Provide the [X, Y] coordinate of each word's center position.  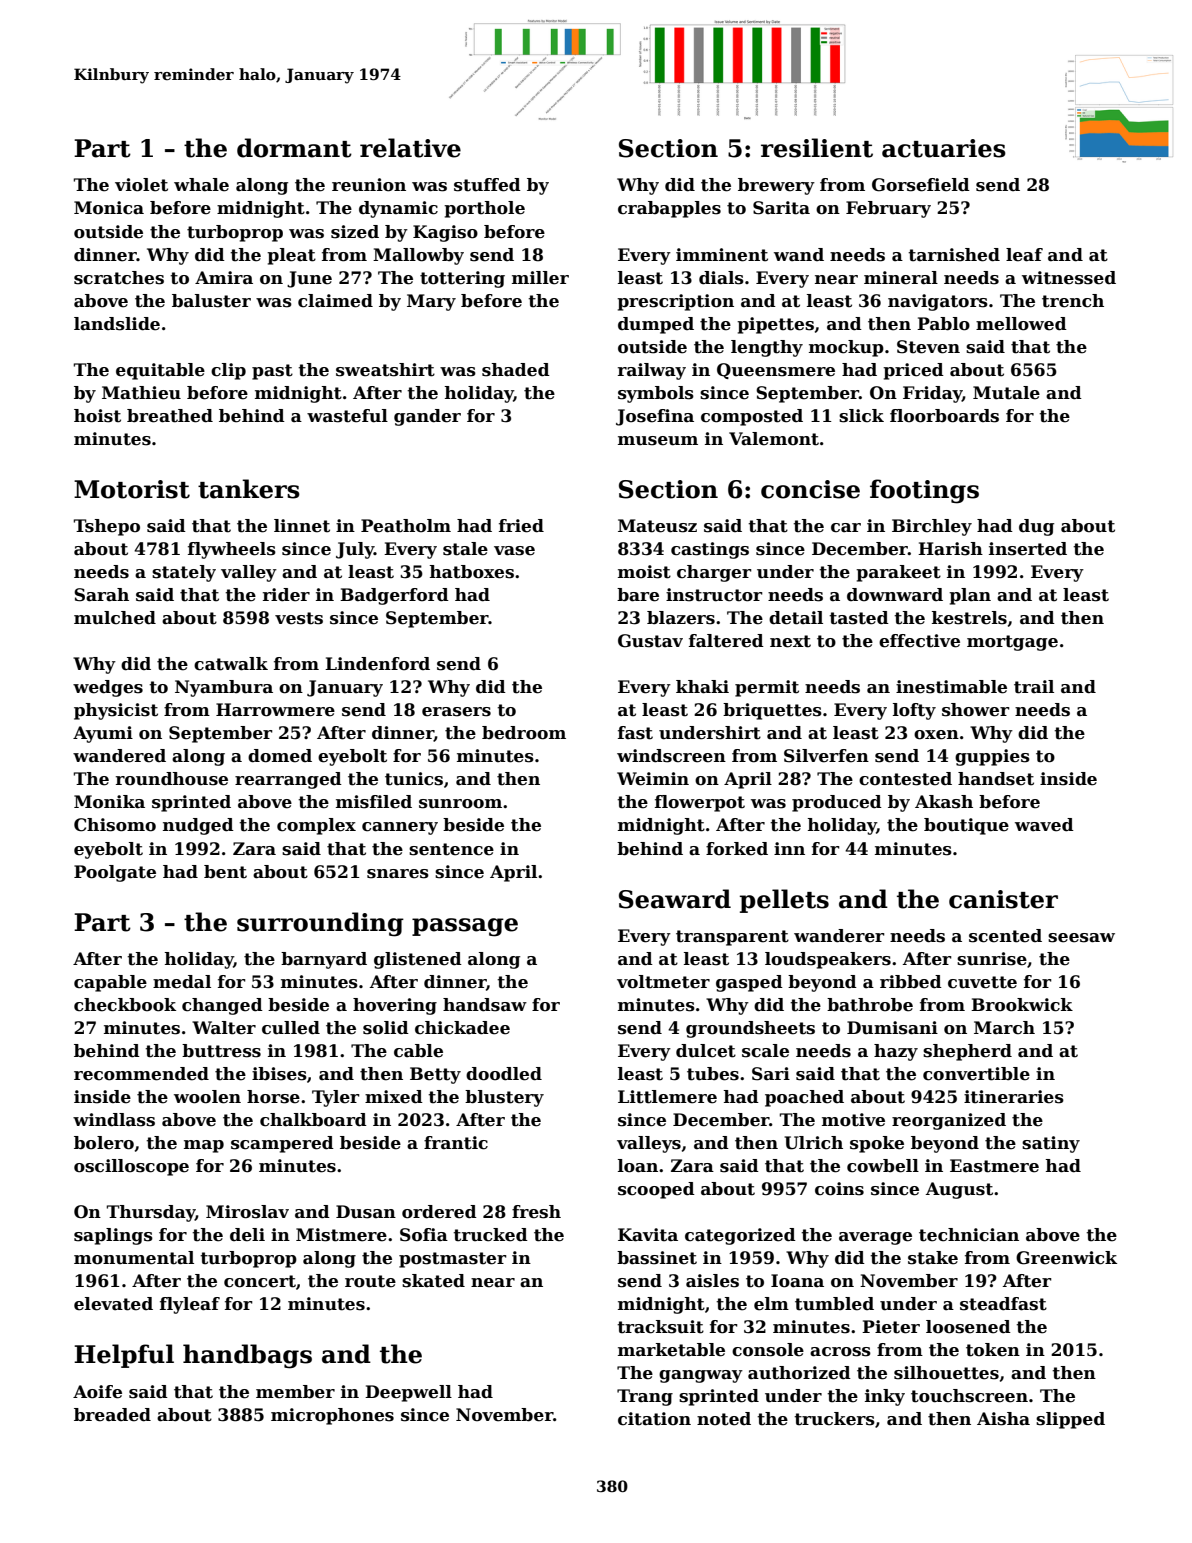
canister [1003, 899]
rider [286, 595]
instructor [714, 595]
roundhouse [172, 779]
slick [861, 416]
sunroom [460, 804]
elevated [113, 1304]
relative [410, 148]
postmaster [453, 1260]
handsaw [485, 1005]
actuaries [944, 148]
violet [141, 185]
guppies [992, 757]
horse [273, 1097]
